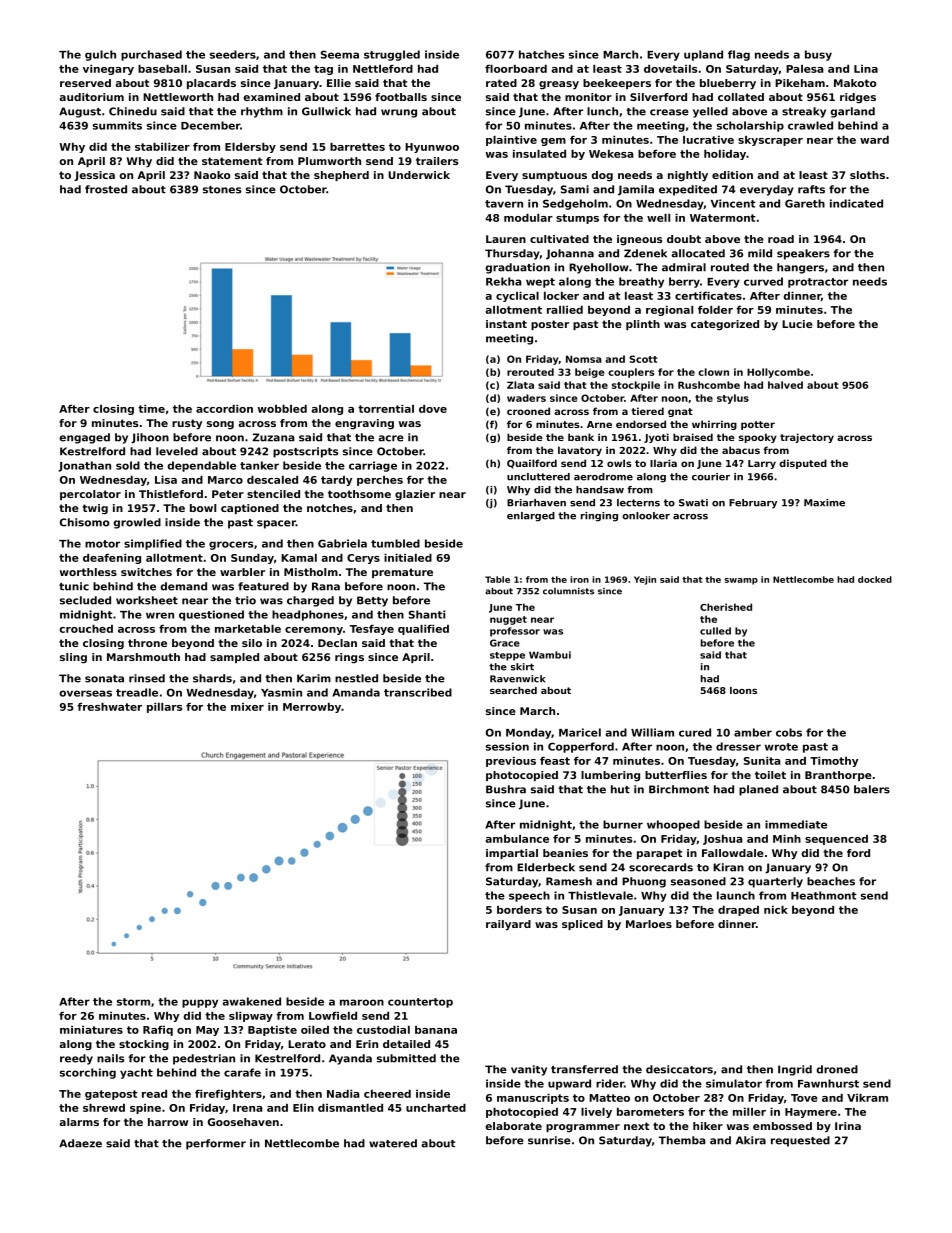 Image resolution: width=952 pixels, height=1233 pixels. What do you see at coordinates (350, 1059) in the screenshot?
I see `Ayanda` at bounding box center [350, 1059].
